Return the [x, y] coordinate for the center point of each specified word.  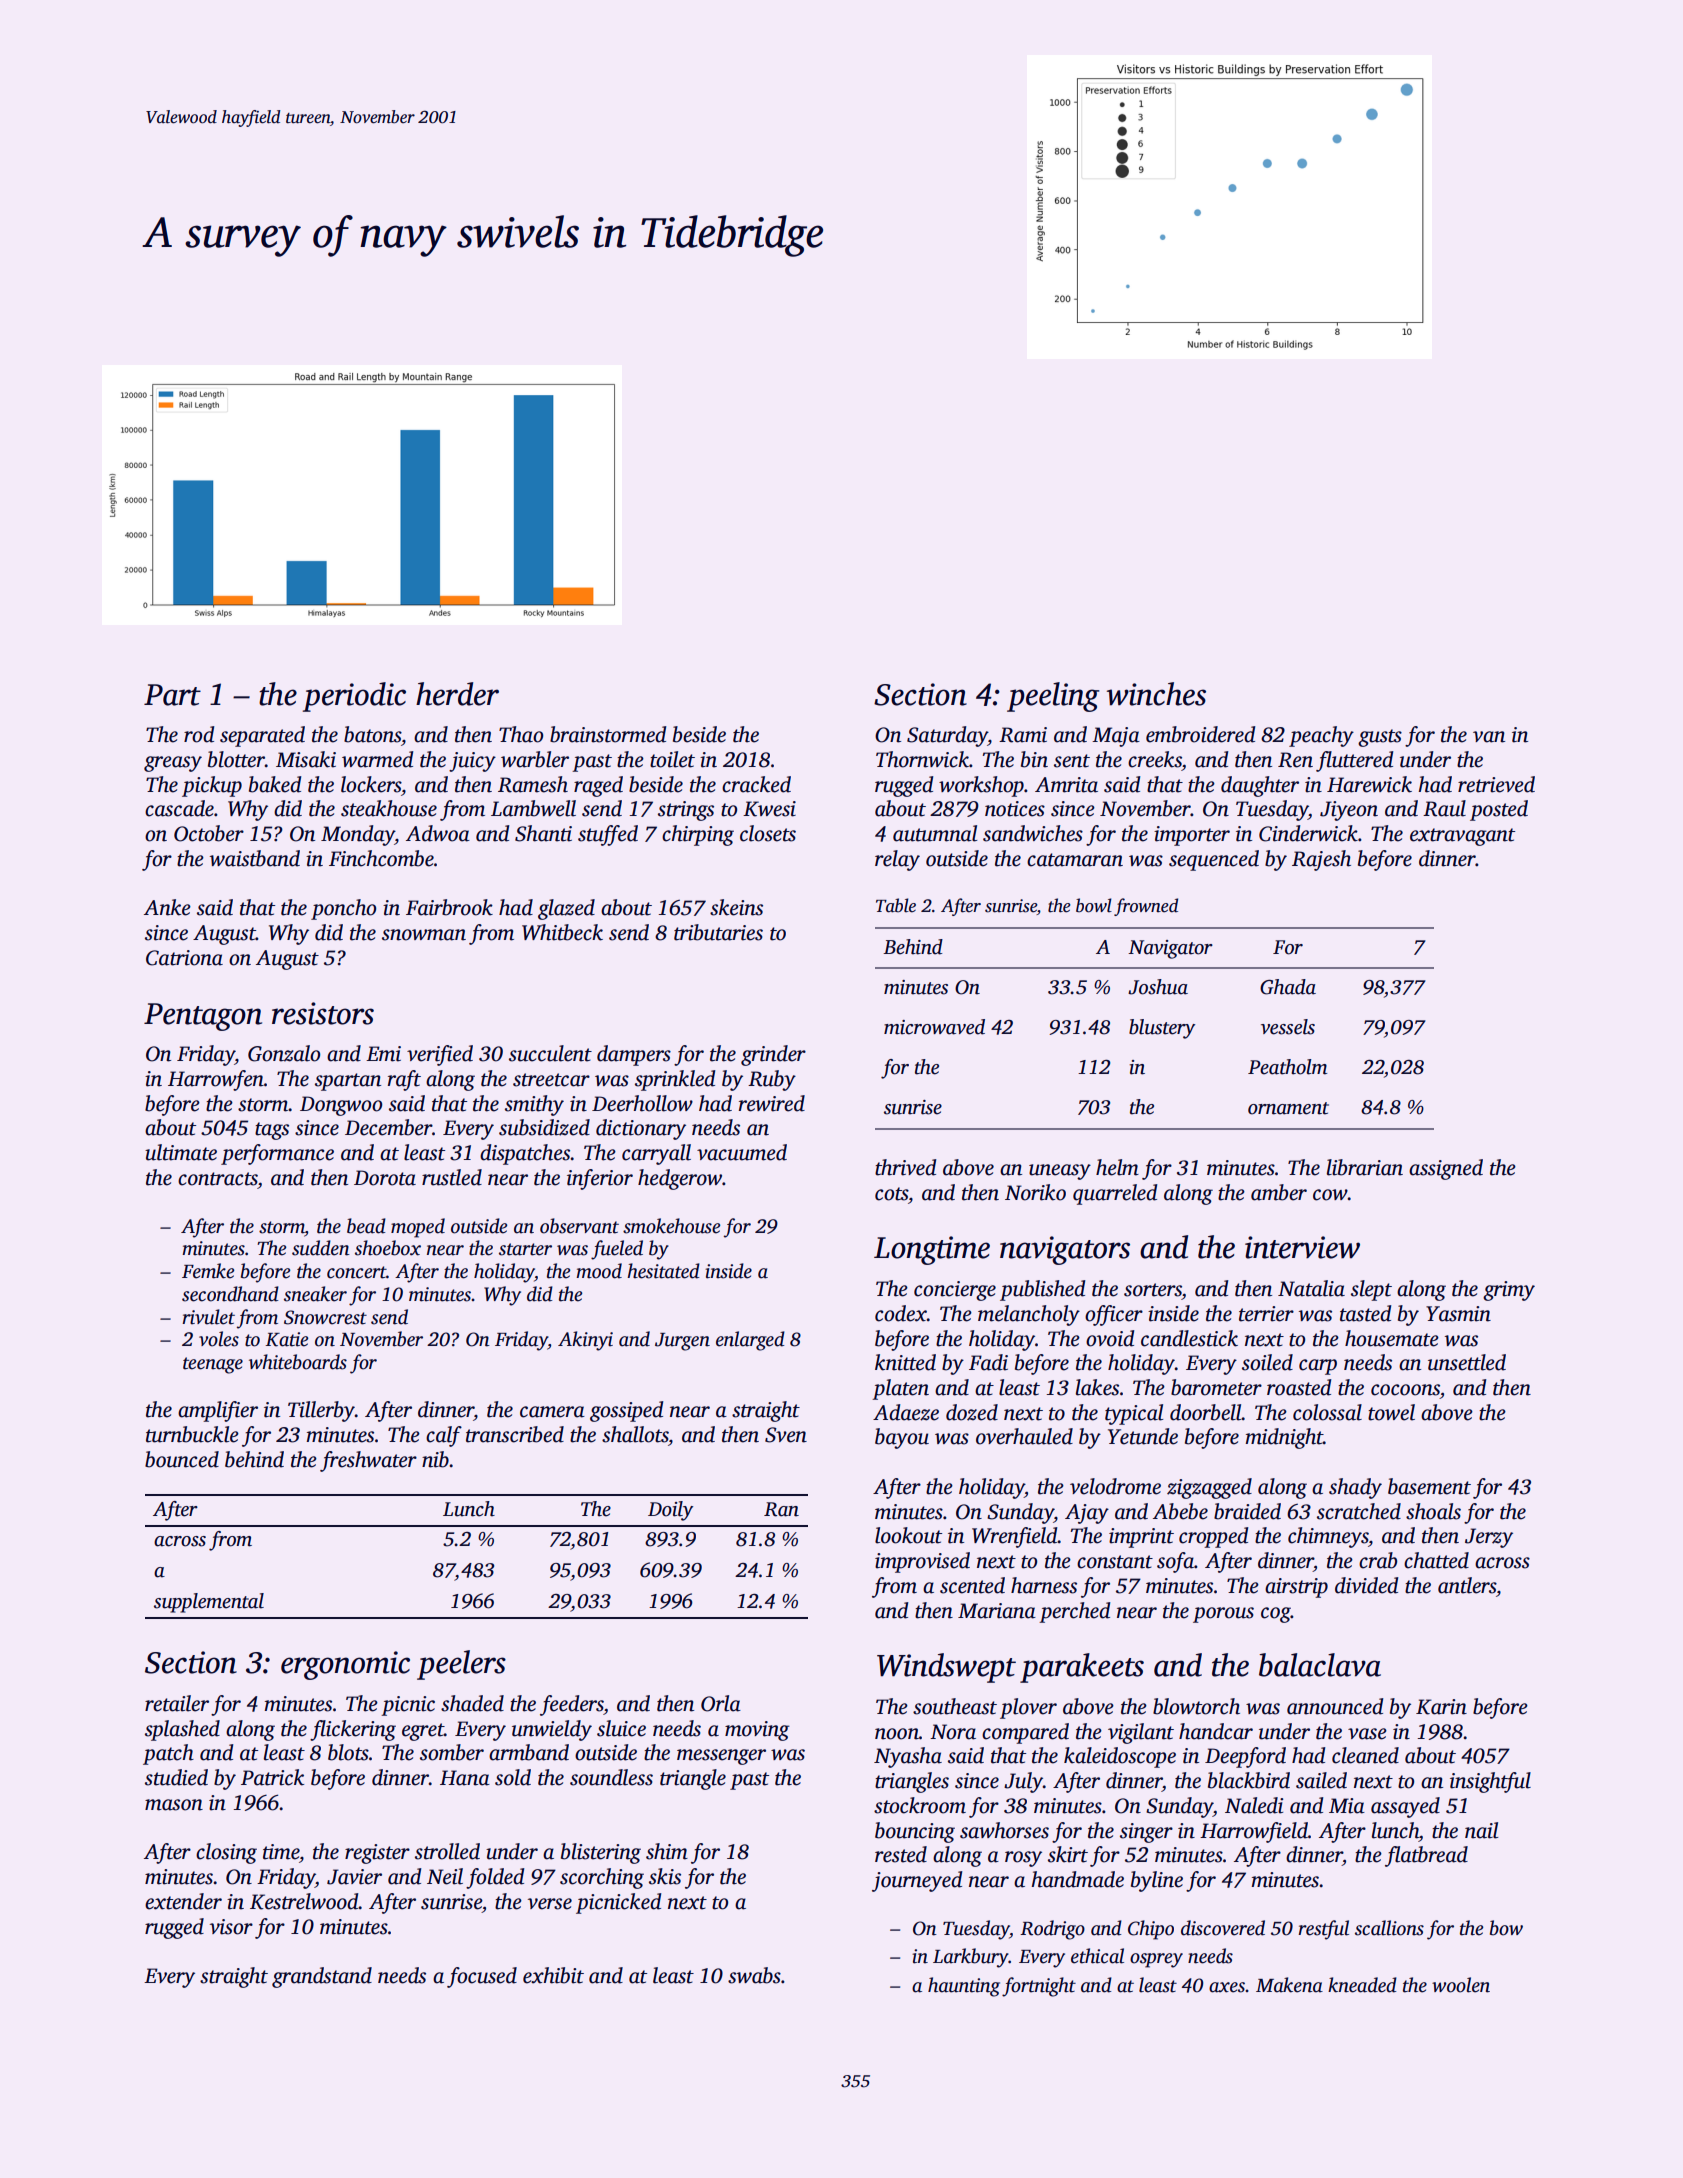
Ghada [1288, 987]
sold [513, 1777]
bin [1034, 759]
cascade [179, 808]
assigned [1446, 1169]
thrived [905, 1167]
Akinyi [585, 1341]
